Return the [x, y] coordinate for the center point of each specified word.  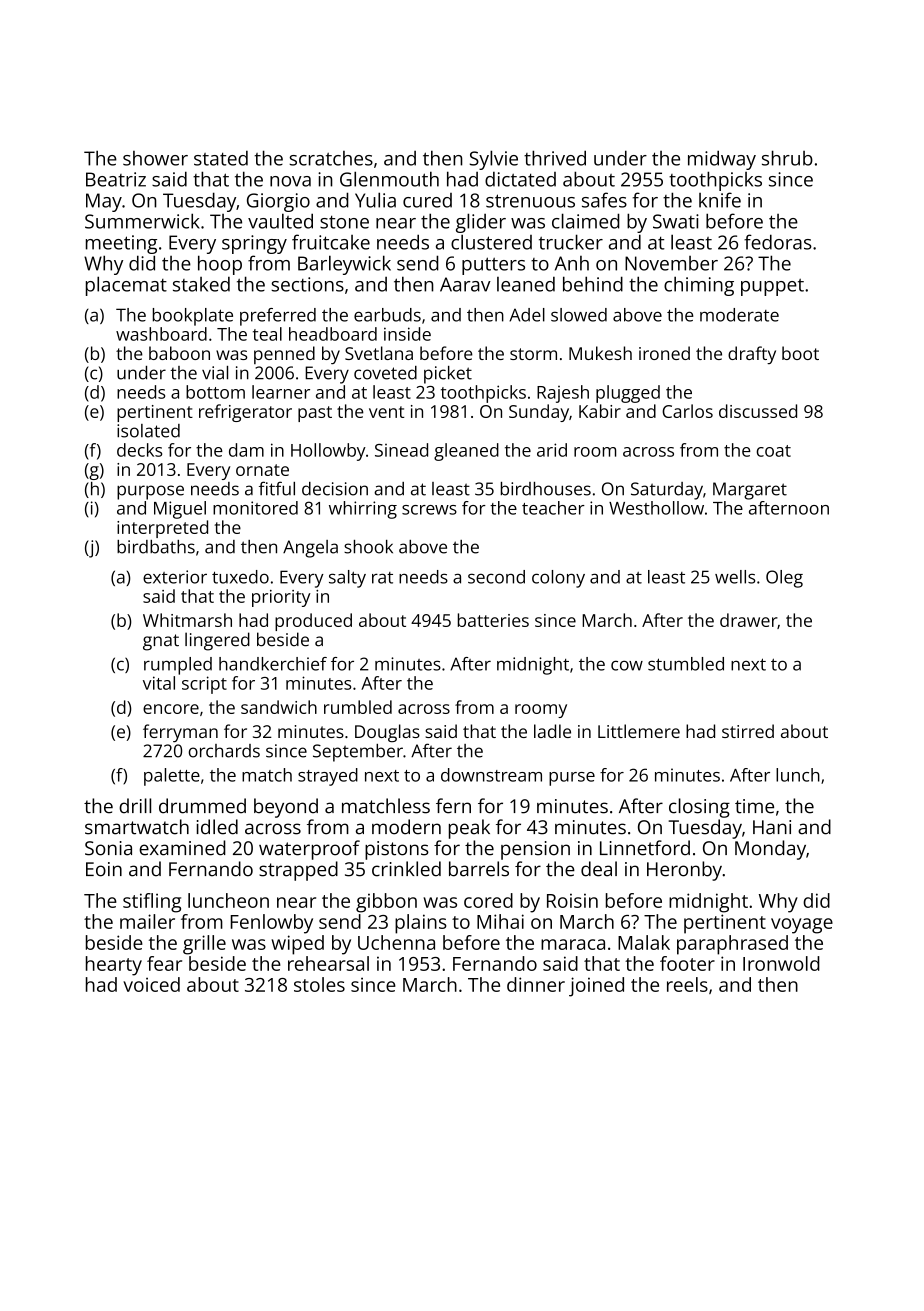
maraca [573, 944]
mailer [147, 921]
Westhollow [656, 508]
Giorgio [278, 202]
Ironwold [781, 963]
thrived [555, 158]
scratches [331, 158]
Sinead [401, 450]
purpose [150, 492]
